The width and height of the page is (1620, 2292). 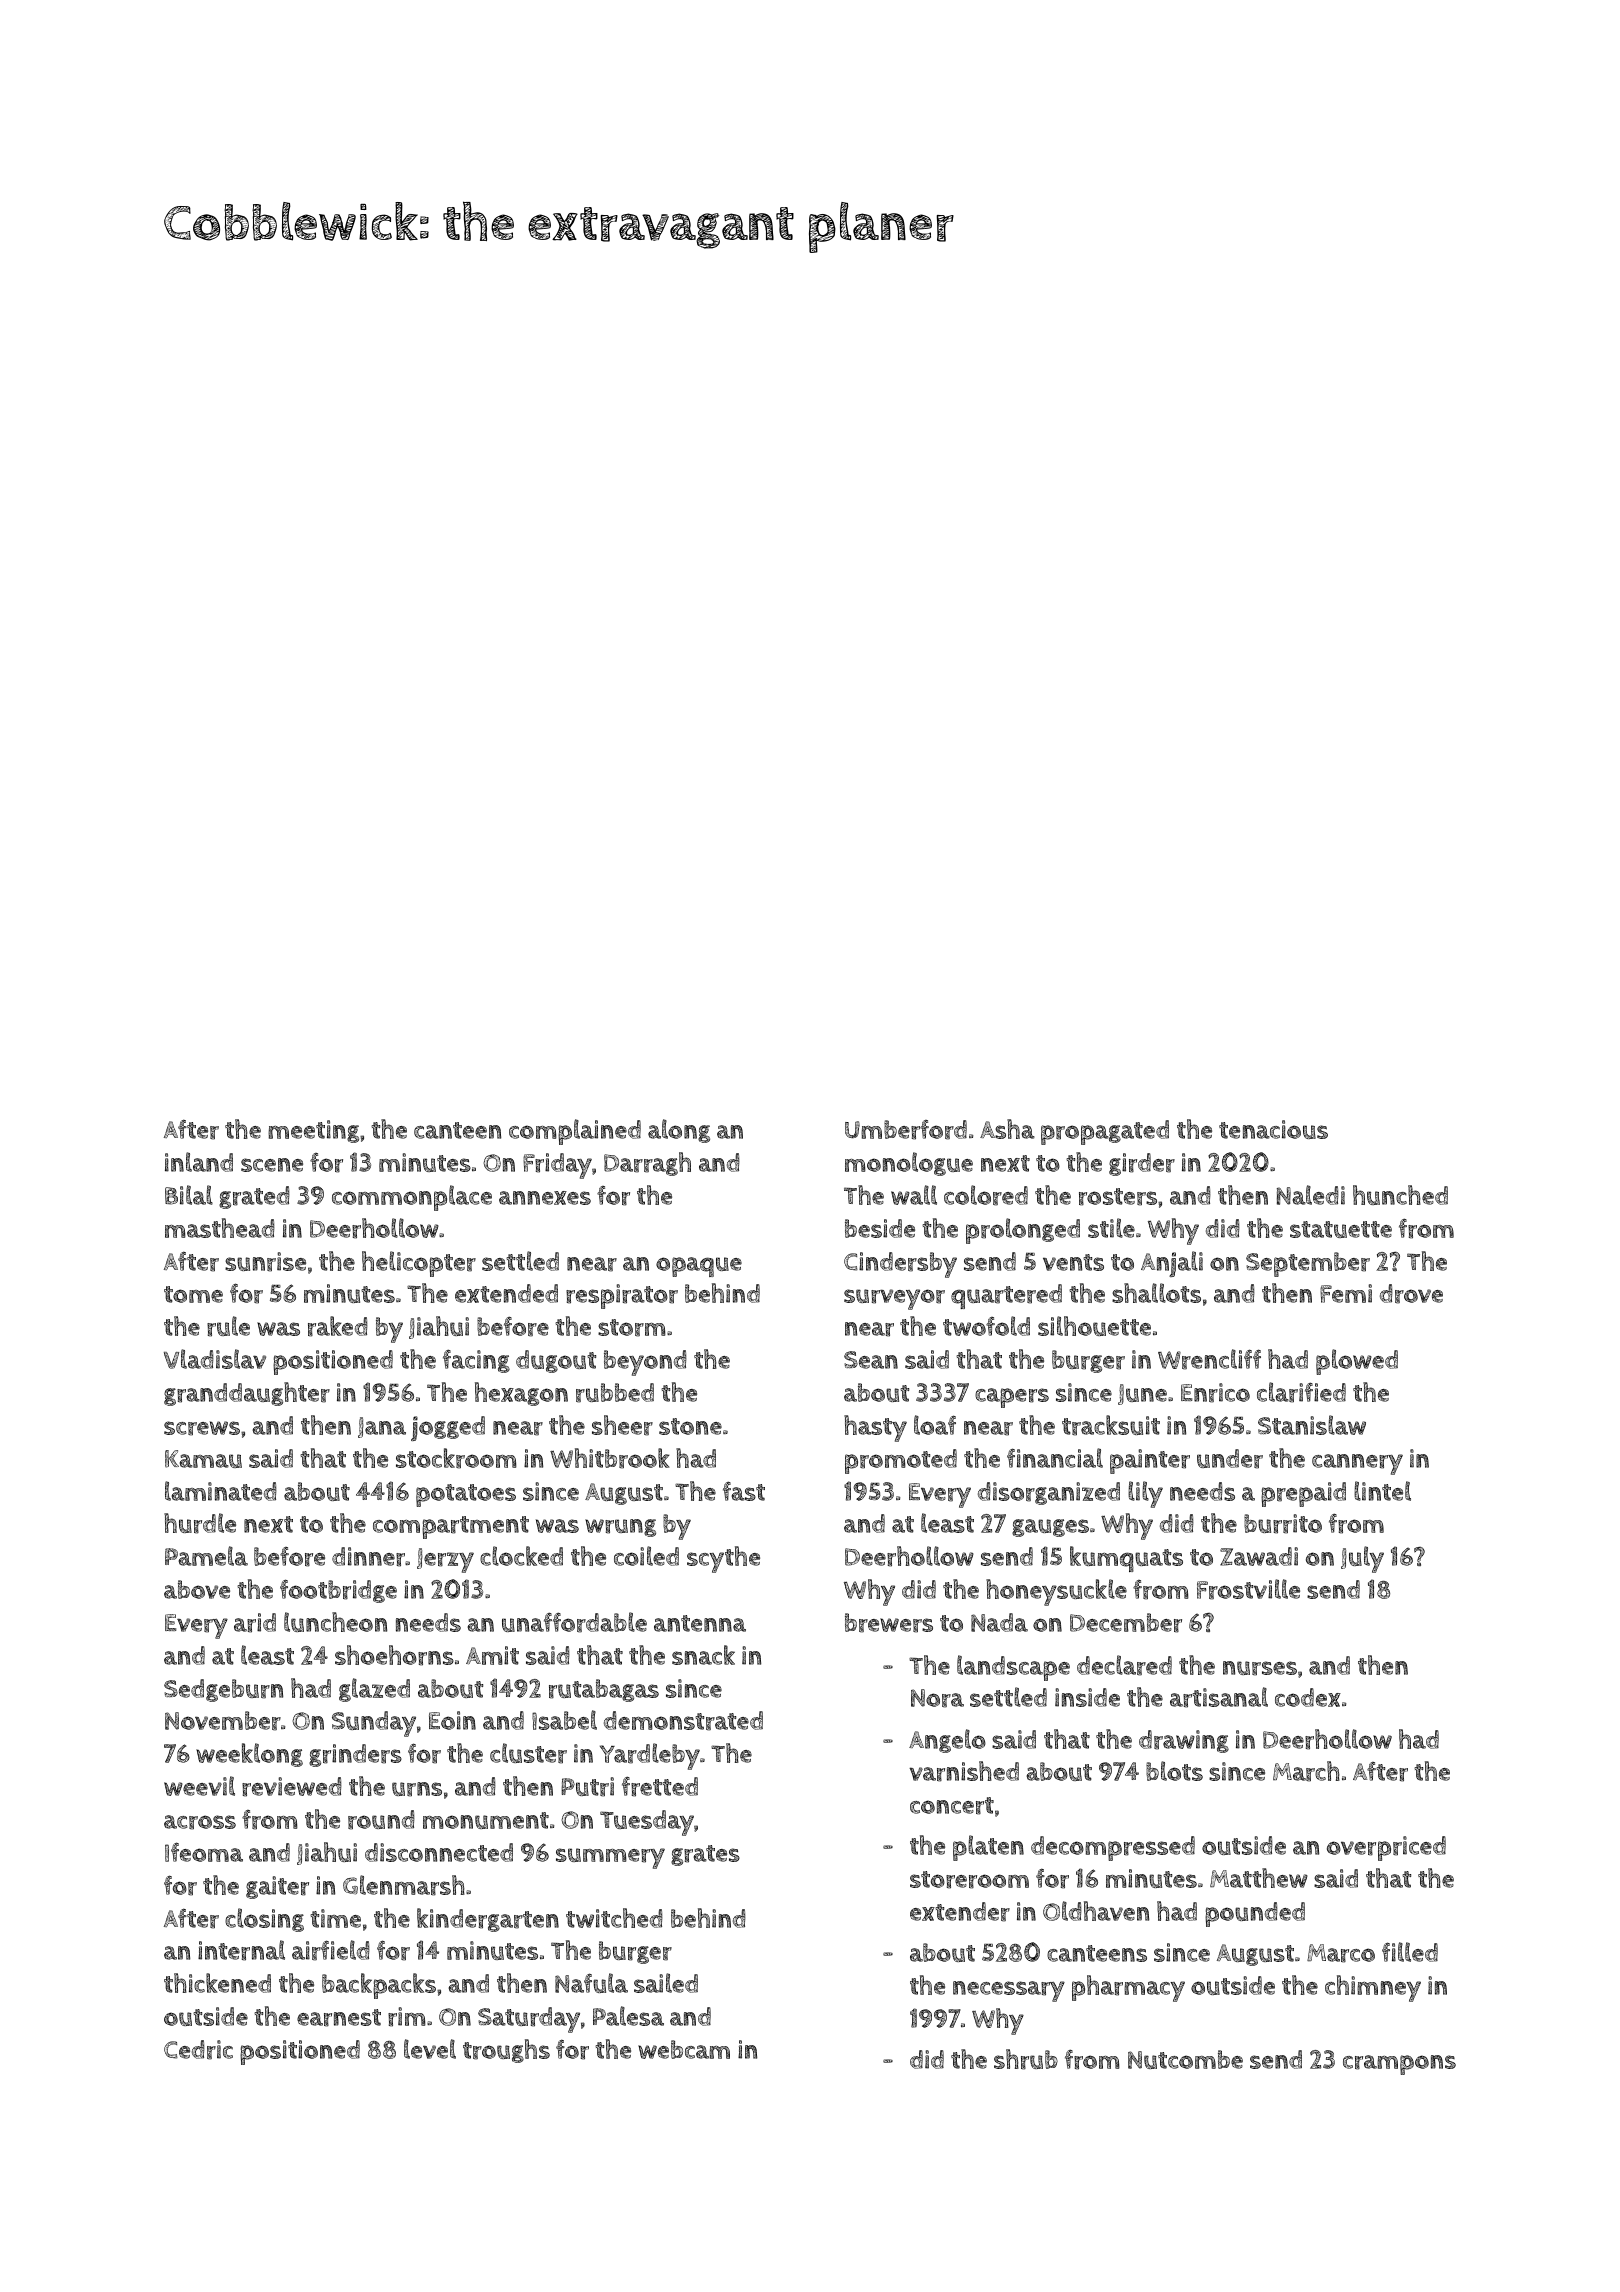 I want to click on Whitbrook, so click(x=609, y=1458).
